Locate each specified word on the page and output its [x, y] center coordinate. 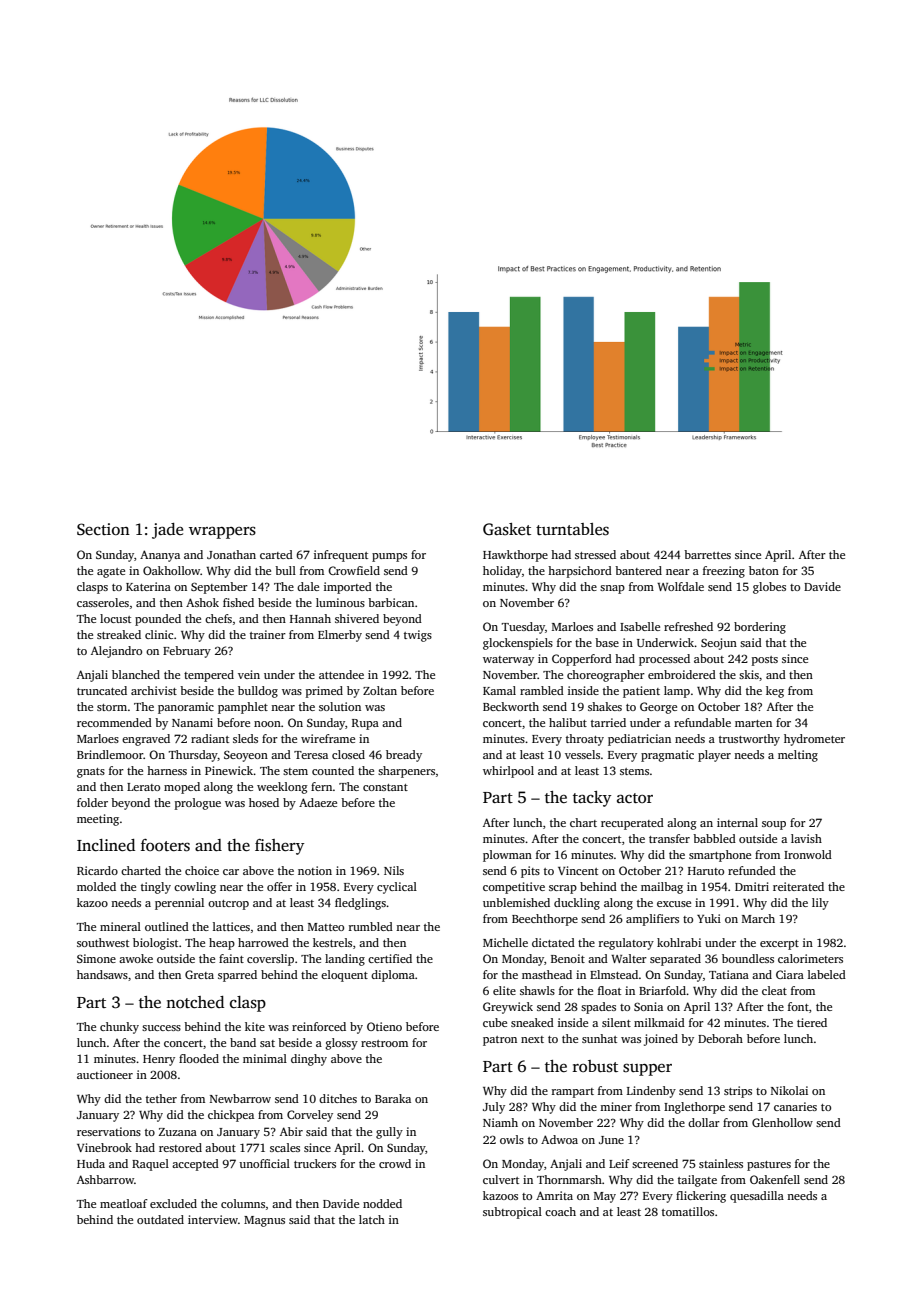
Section [103, 529]
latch [372, 1219]
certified [390, 958]
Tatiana [729, 974]
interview [213, 1219]
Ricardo [97, 870]
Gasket [507, 529]
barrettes [707, 554]
